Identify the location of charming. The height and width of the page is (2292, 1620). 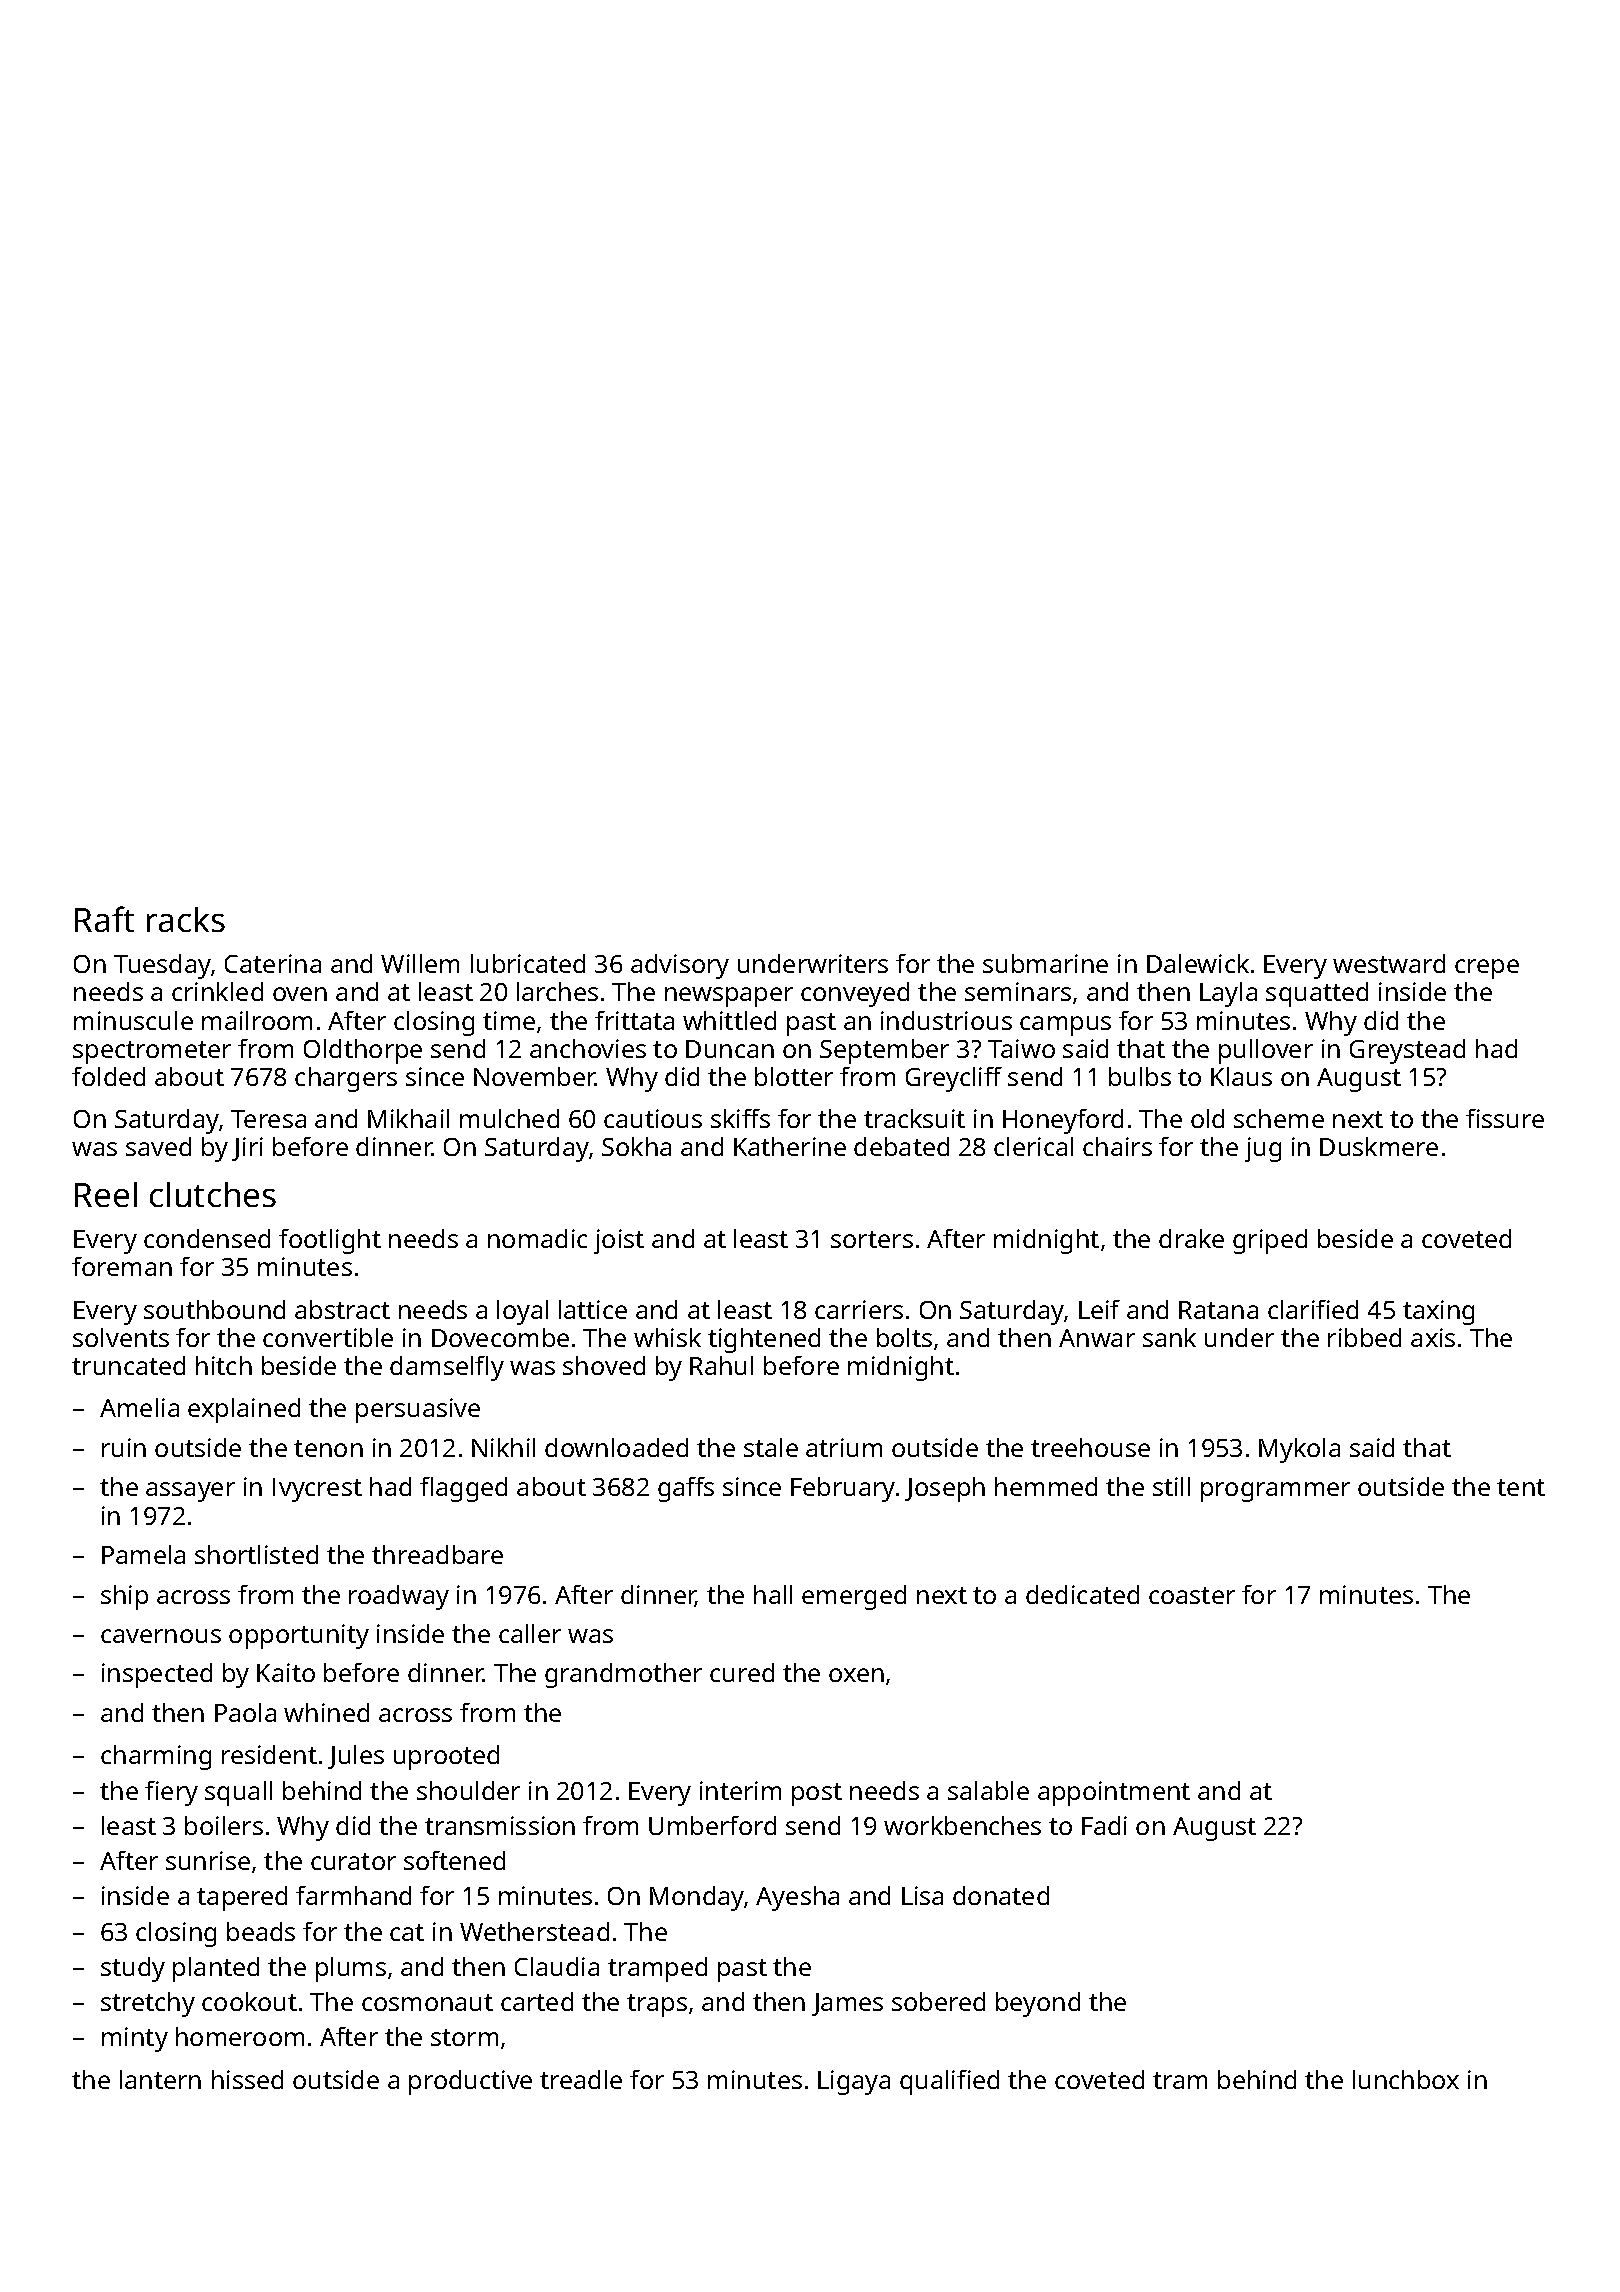
(156, 1757).
